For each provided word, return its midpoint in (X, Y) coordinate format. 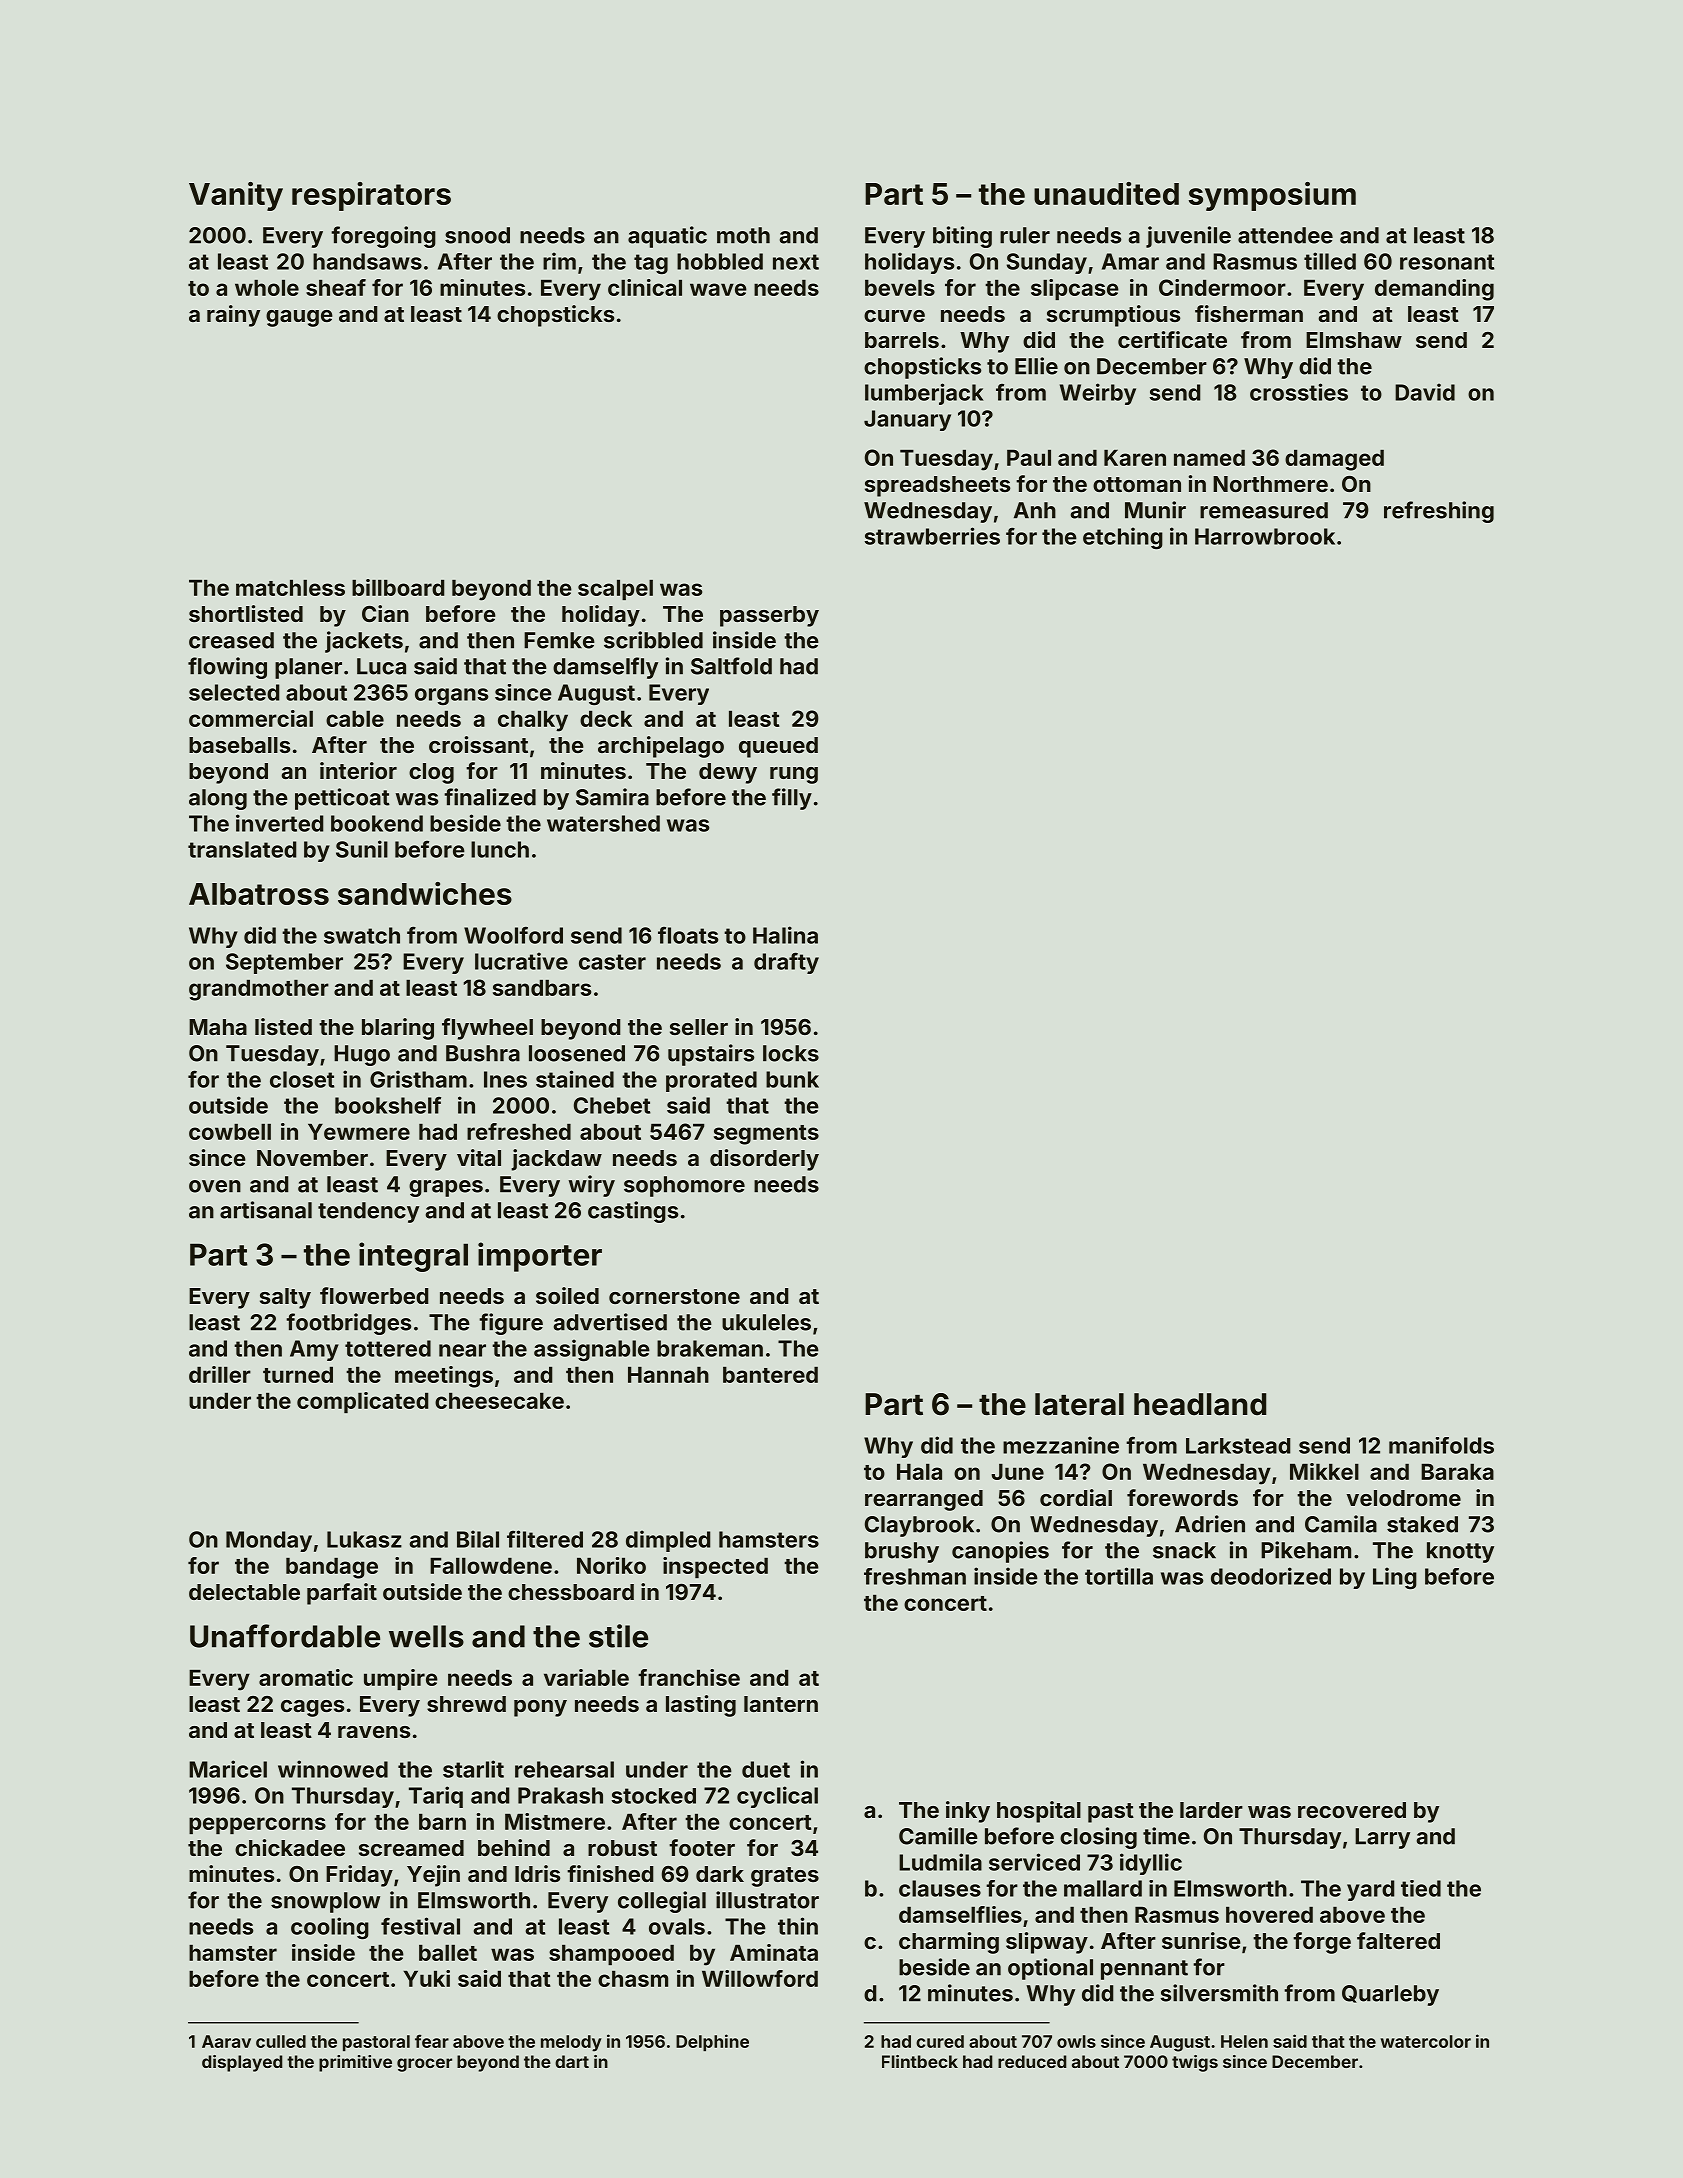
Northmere (1270, 484)
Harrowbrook (1265, 536)
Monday (269, 1541)
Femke (559, 640)
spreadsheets (937, 486)
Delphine (712, 2043)
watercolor (1426, 2041)
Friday (359, 1876)
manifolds (1441, 1445)
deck (606, 718)
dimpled (668, 1541)
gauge (299, 318)
